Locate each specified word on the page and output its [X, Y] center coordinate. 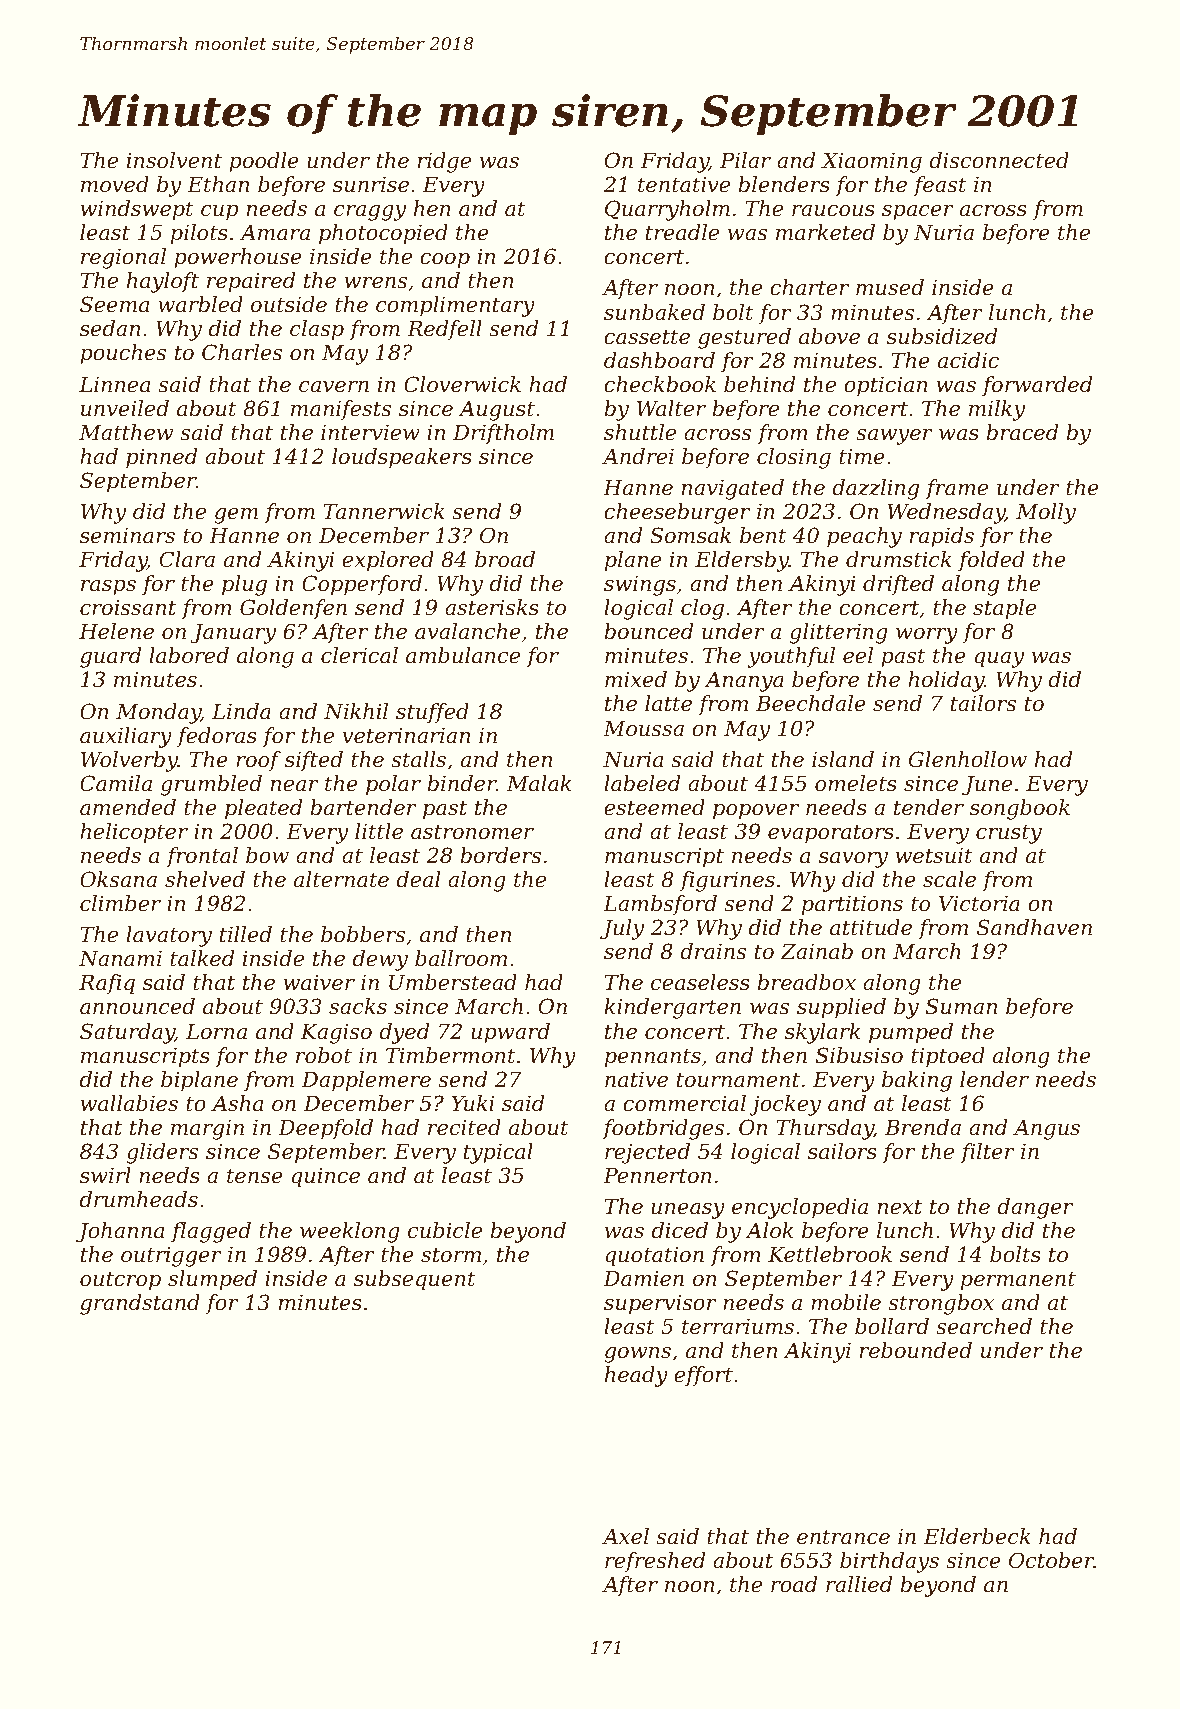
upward [510, 1033]
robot [324, 1055]
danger [1035, 1208]
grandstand [140, 1304]
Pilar [745, 160]
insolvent [174, 160]
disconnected [999, 160]
